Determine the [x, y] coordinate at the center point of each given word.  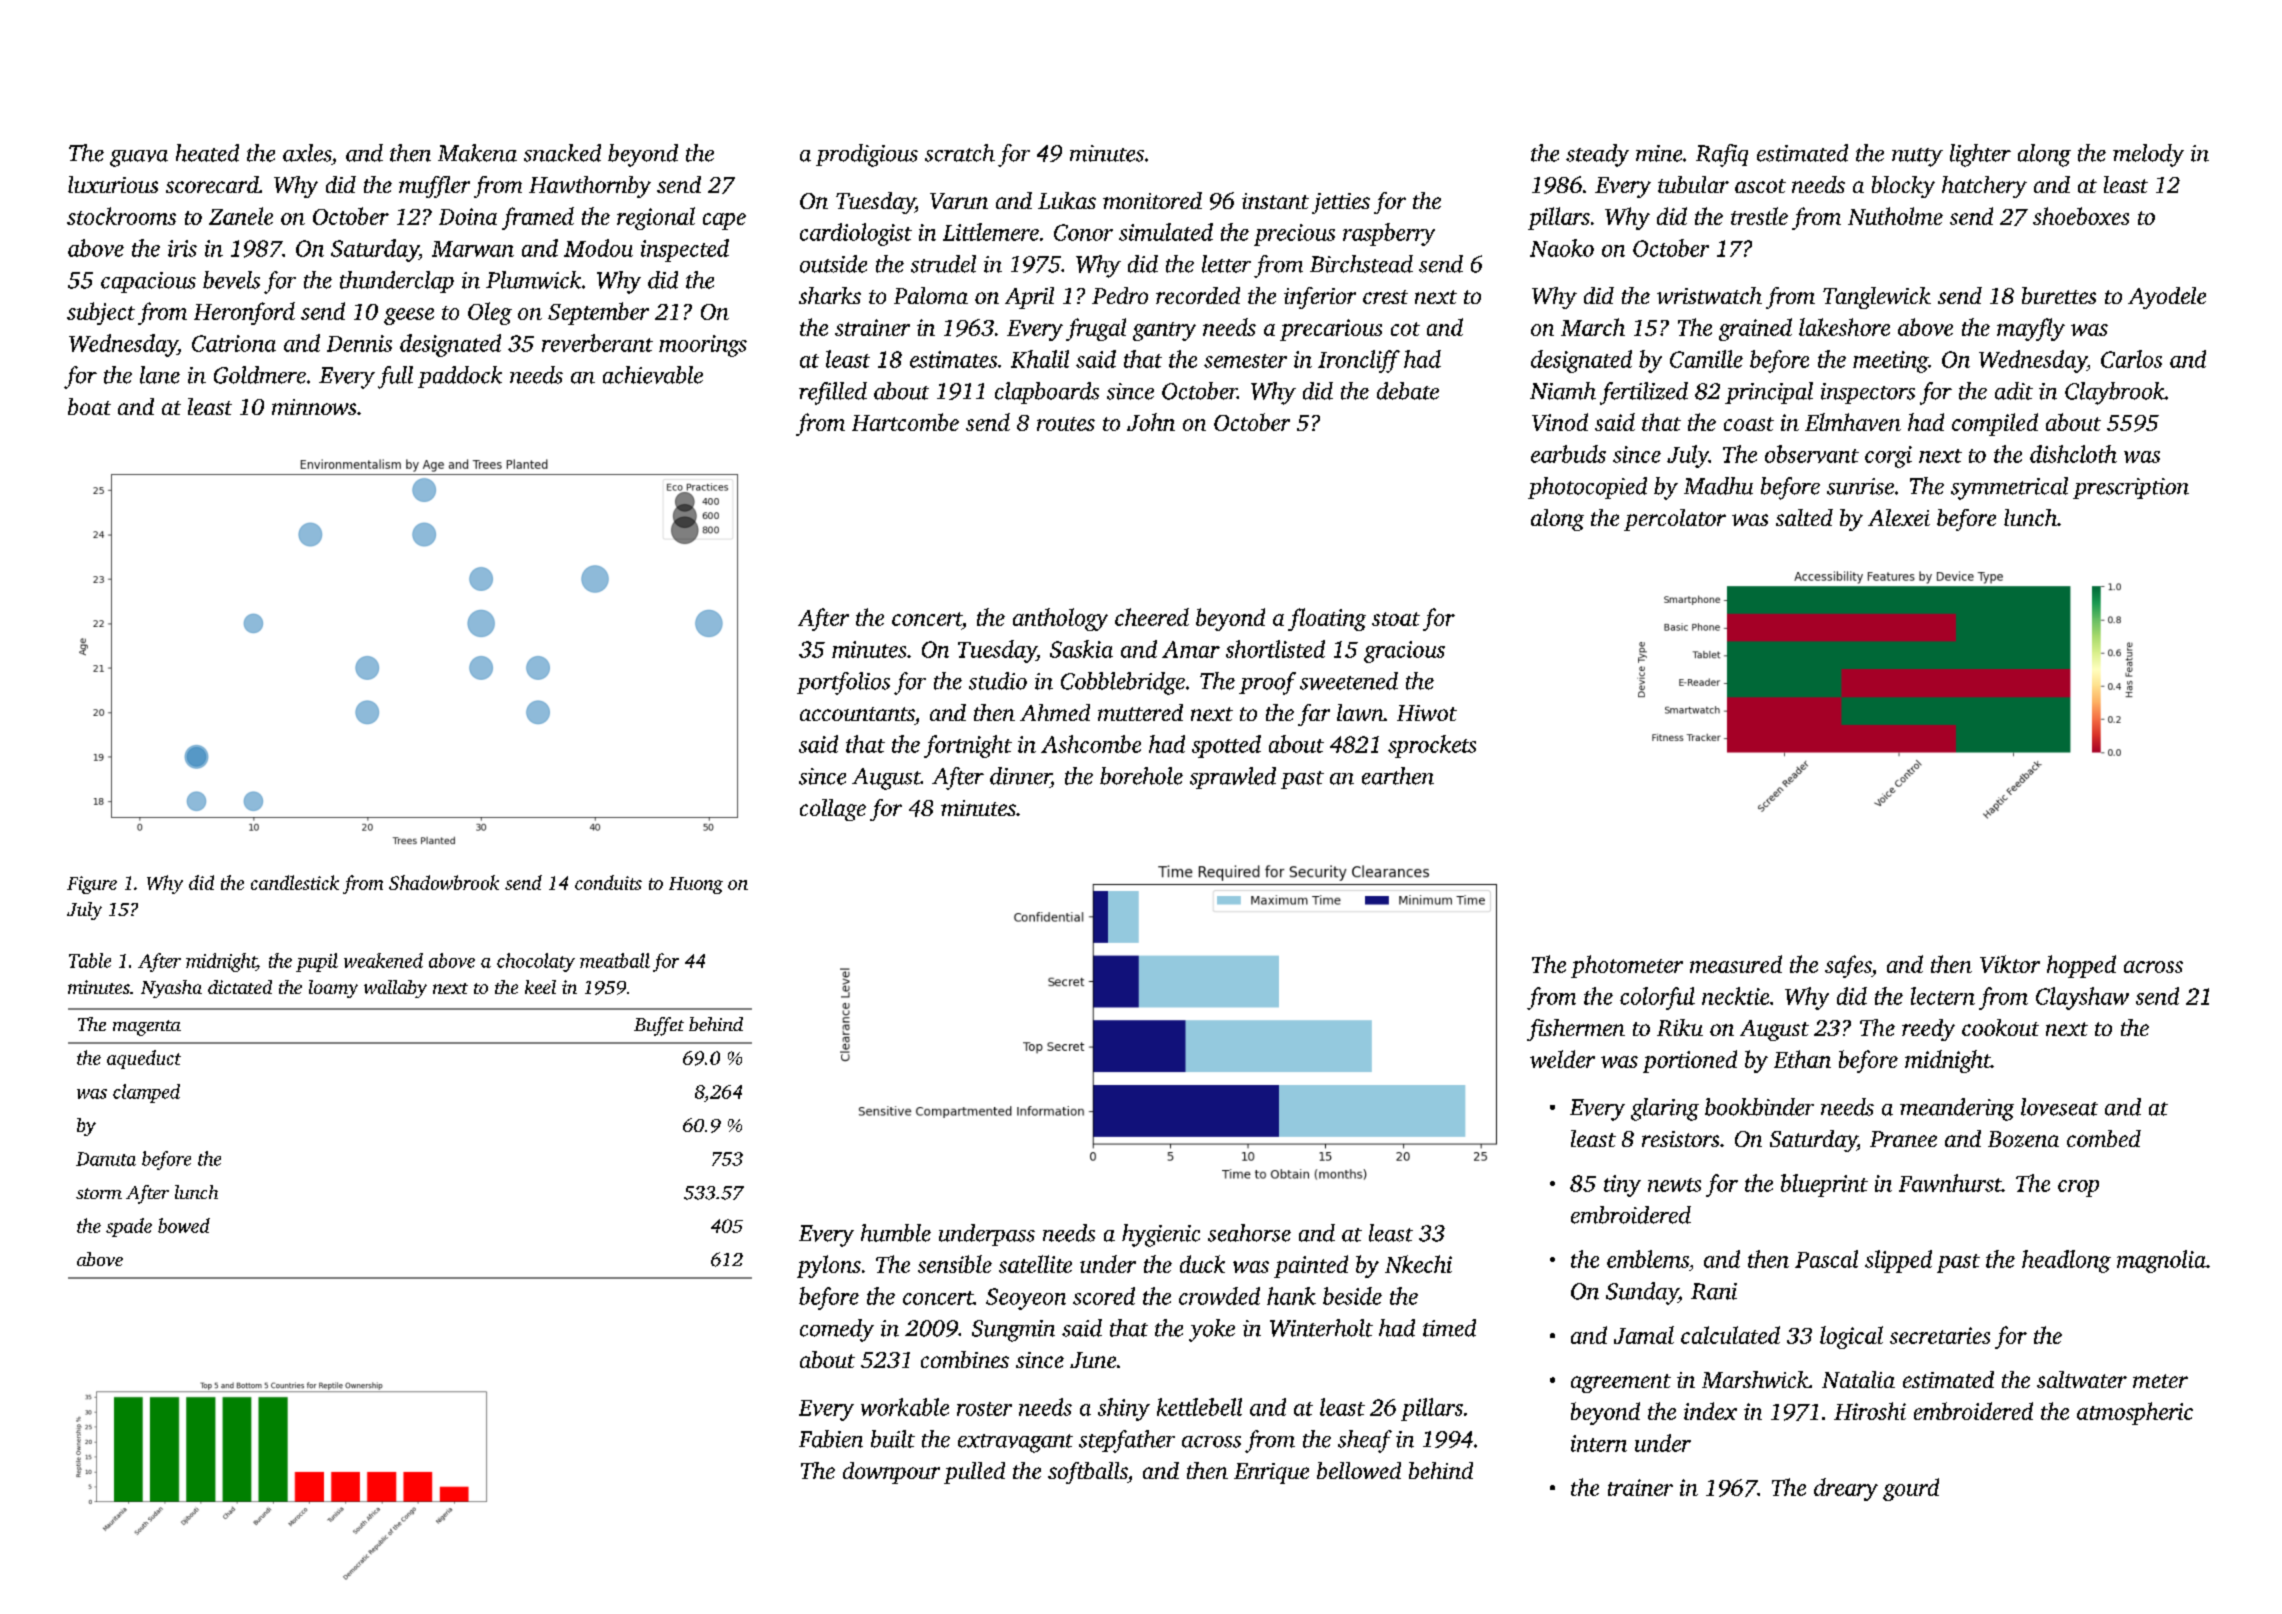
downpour [891, 1473]
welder [1562, 1059]
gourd [1911, 1489]
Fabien [831, 1439]
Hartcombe [905, 422]
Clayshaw [2082, 998]
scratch [960, 153]
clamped [146, 1093]
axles [307, 153]
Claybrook [2115, 393]
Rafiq [1722, 155]
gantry [1164, 331]
